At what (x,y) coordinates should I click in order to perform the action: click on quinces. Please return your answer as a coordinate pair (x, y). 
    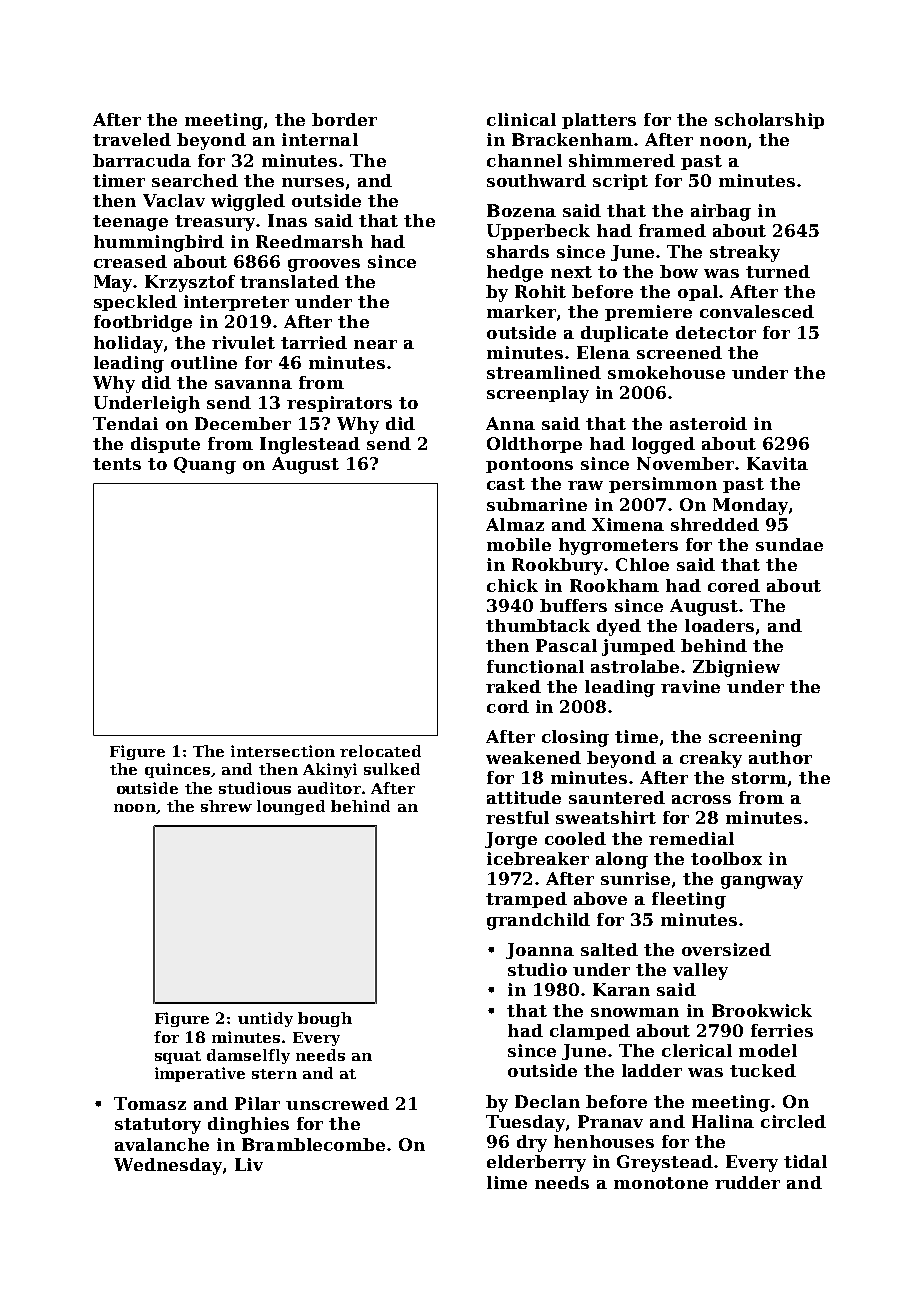
    Looking at the image, I should click on (177, 770).
